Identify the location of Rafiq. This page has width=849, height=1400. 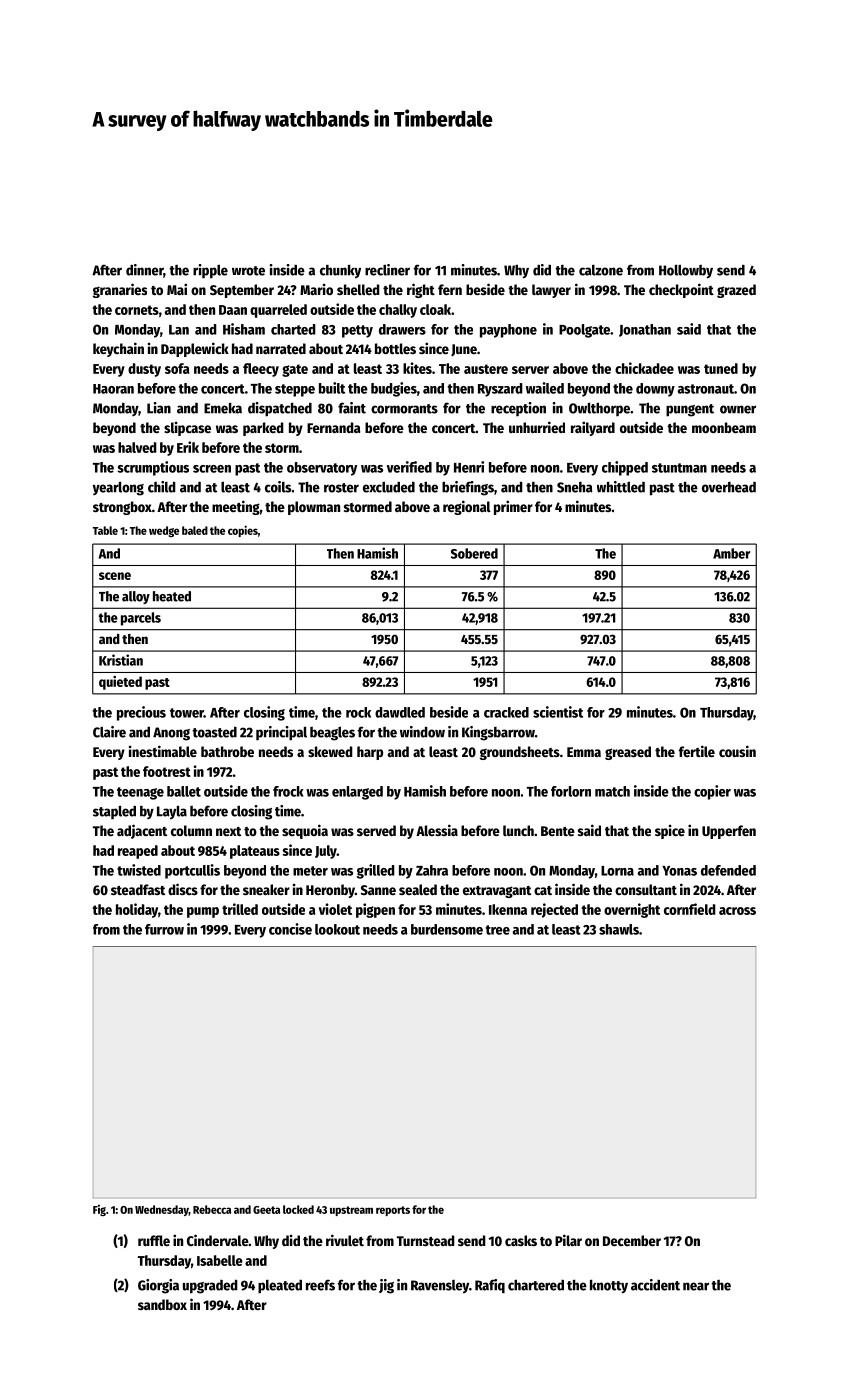
(490, 1286).
